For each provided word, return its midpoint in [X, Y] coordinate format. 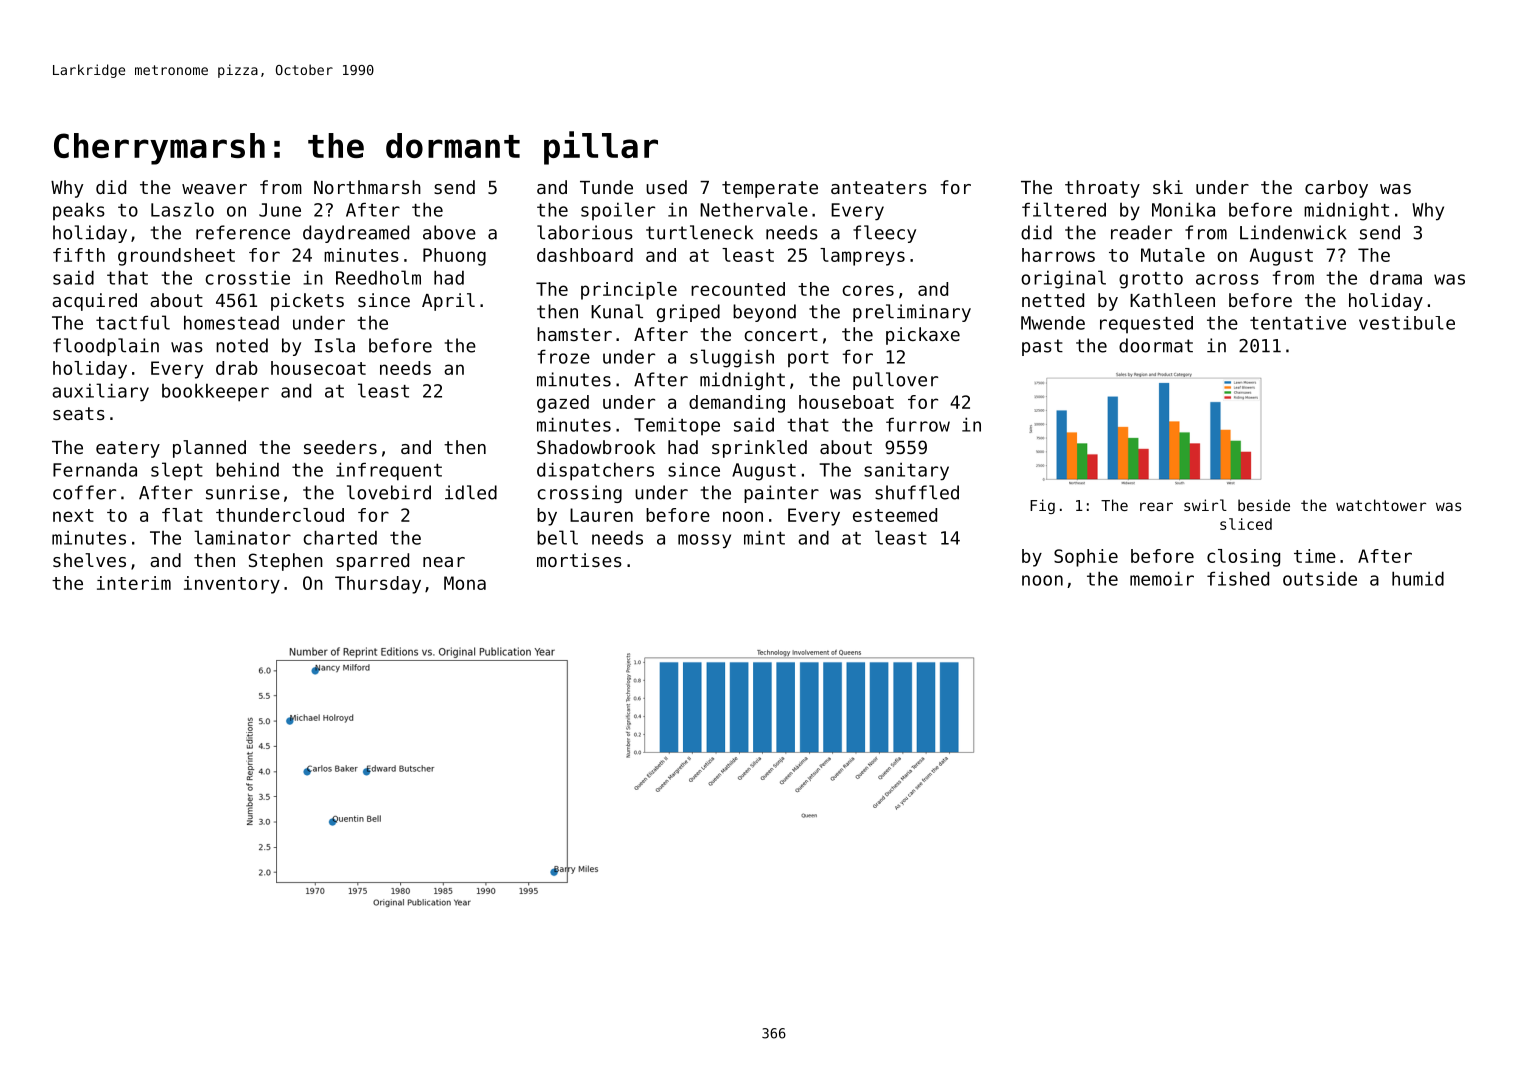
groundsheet [176, 257]
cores [868, 290]
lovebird [389, 492]
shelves [89, 560]
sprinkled [759, 449]
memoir [1162, 578]
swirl [1205, 505]
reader [1141, 232]
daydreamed [356, 234]
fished [1238, 578]
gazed [563, 404]
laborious [585, 232]
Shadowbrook [596, 447]
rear [1156, 506]
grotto [1151, 280]
